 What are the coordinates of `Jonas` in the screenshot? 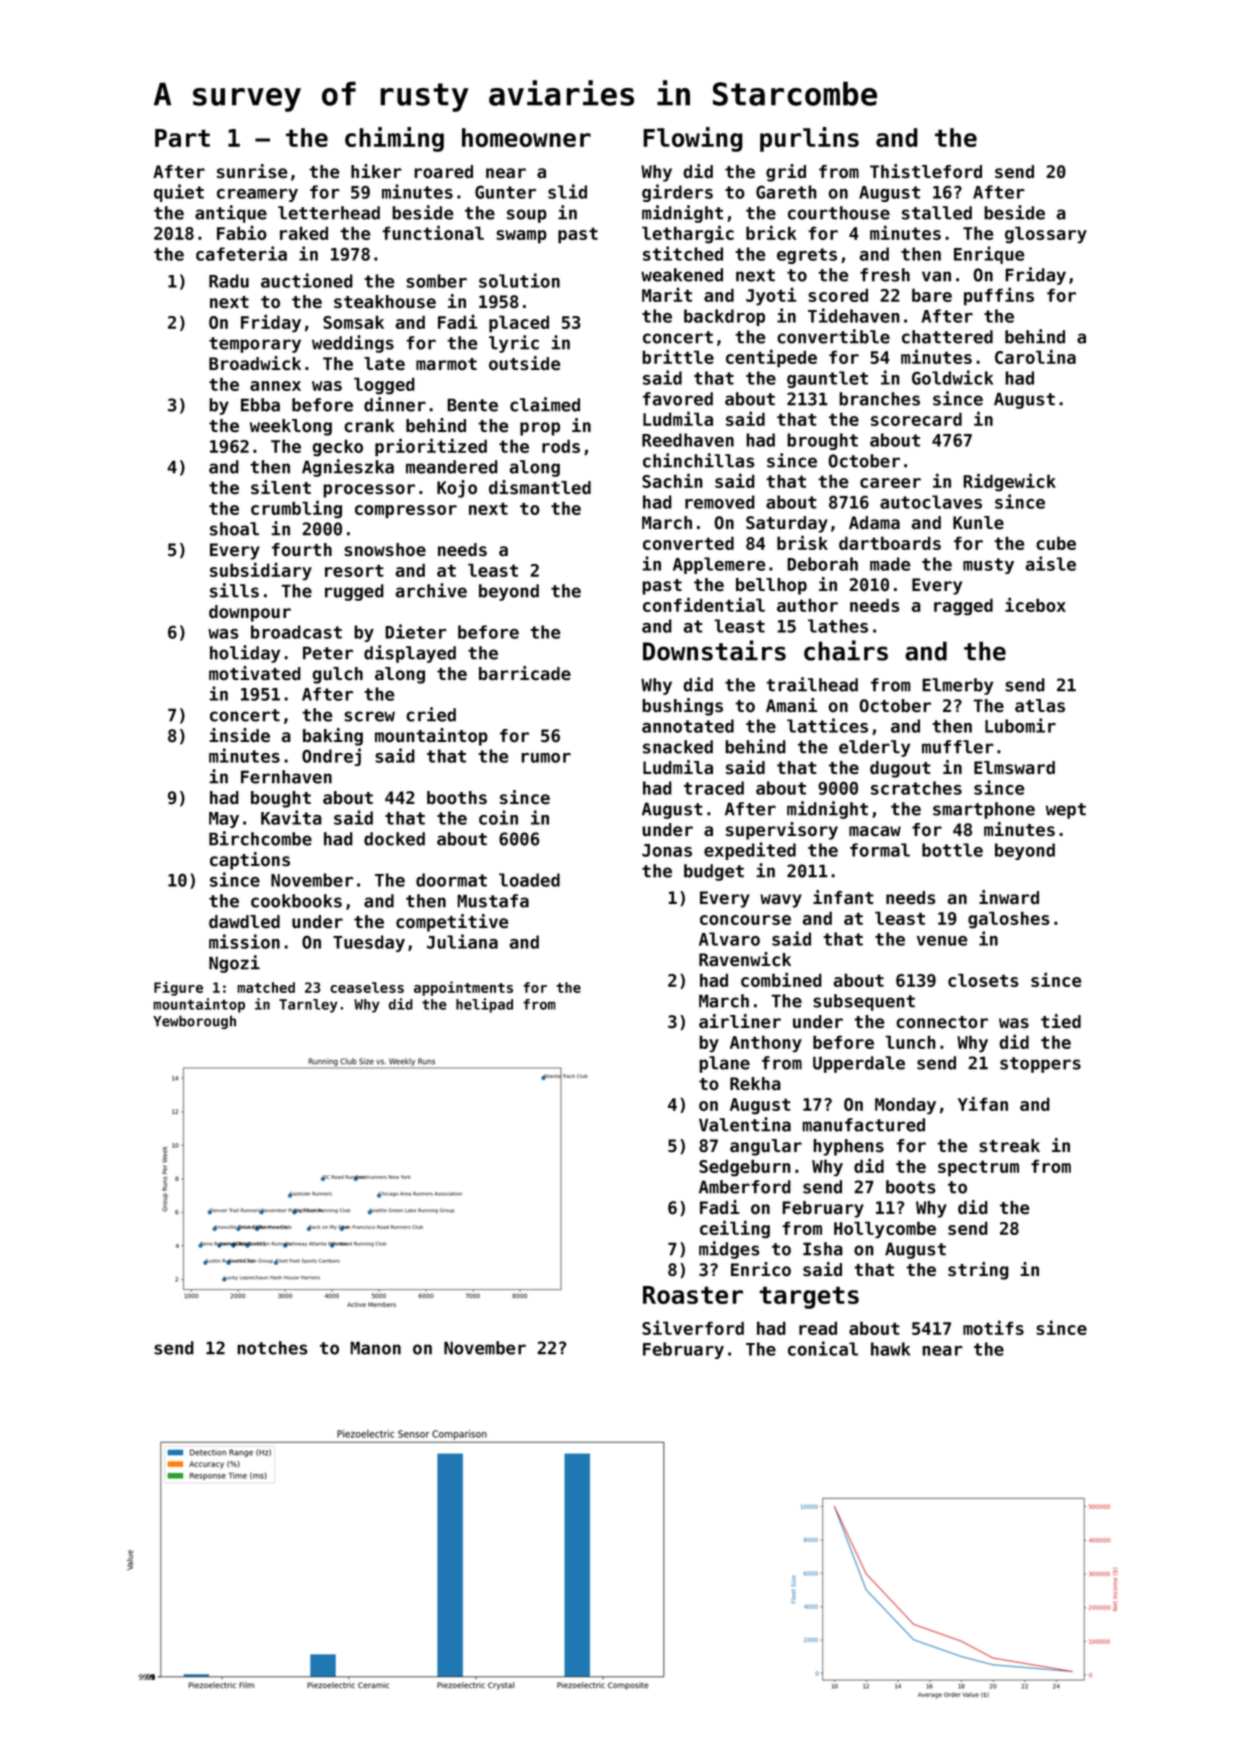 It's located at (667, 850).
